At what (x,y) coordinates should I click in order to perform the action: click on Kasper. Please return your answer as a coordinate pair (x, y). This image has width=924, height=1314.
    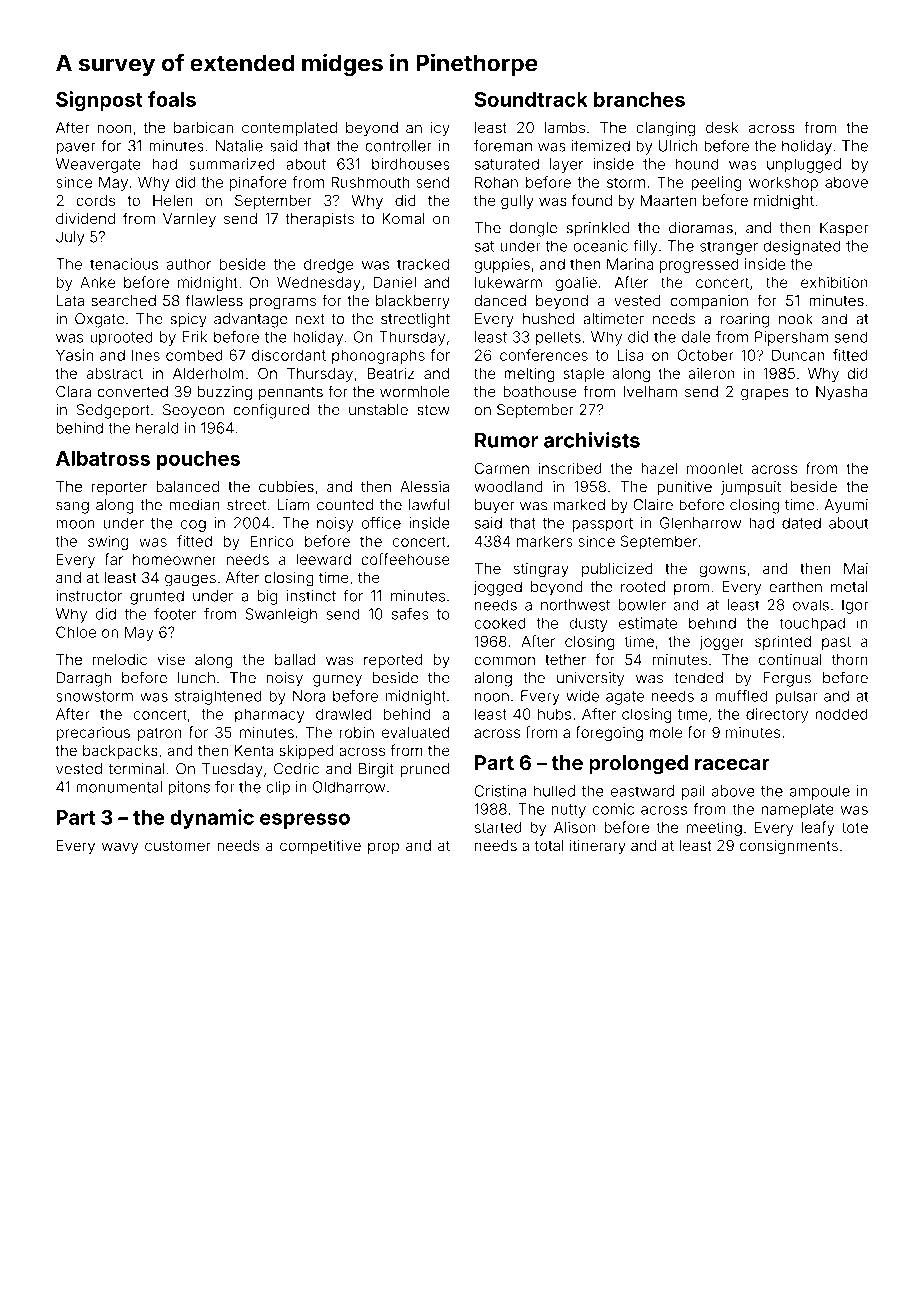
    Looking at the image, I should click on (844, 229).
